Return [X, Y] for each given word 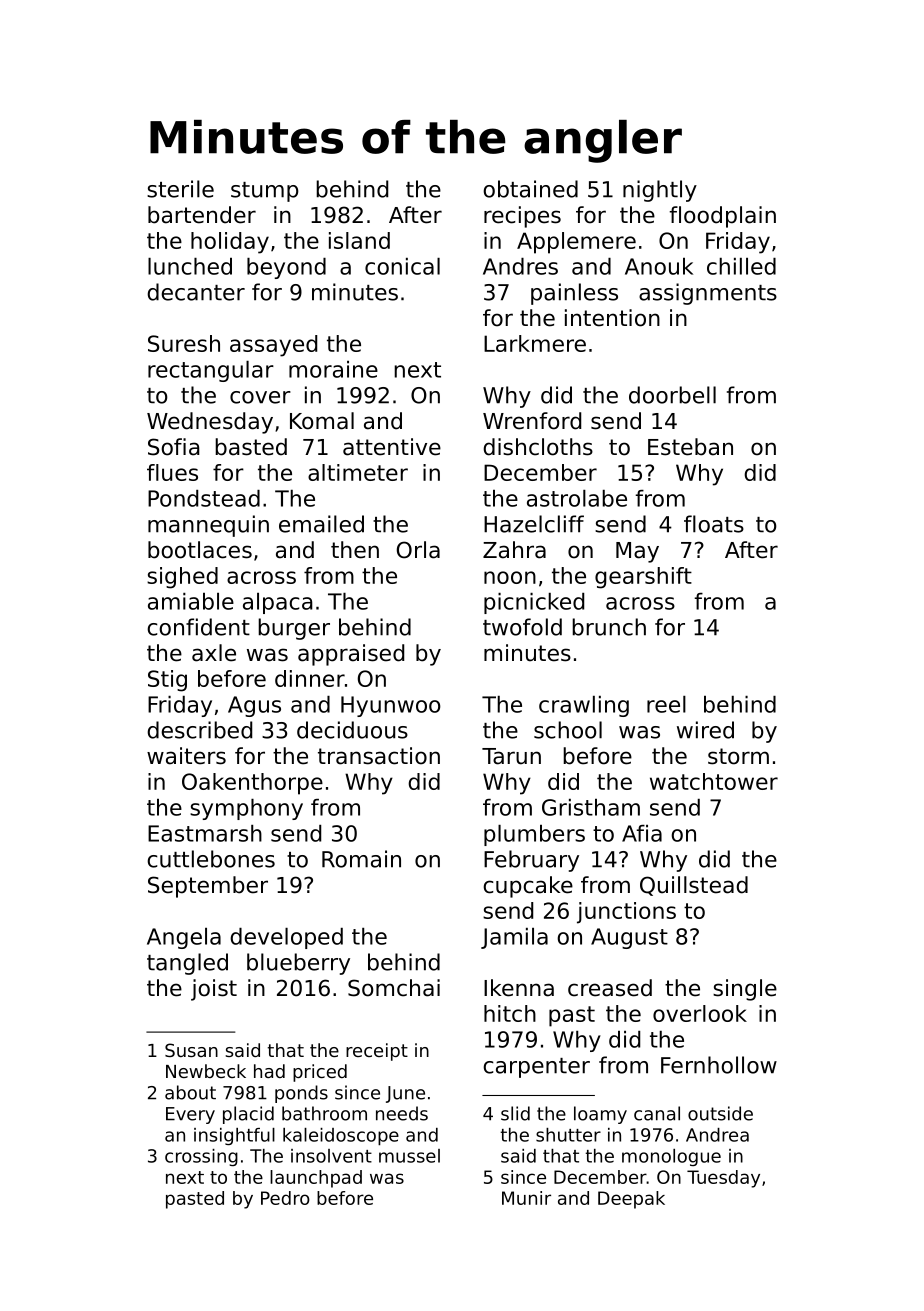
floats [714, 524]
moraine [333, 369]
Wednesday [210, 423]
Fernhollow [719, 1065]
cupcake [528, 887]
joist [214, 990]
